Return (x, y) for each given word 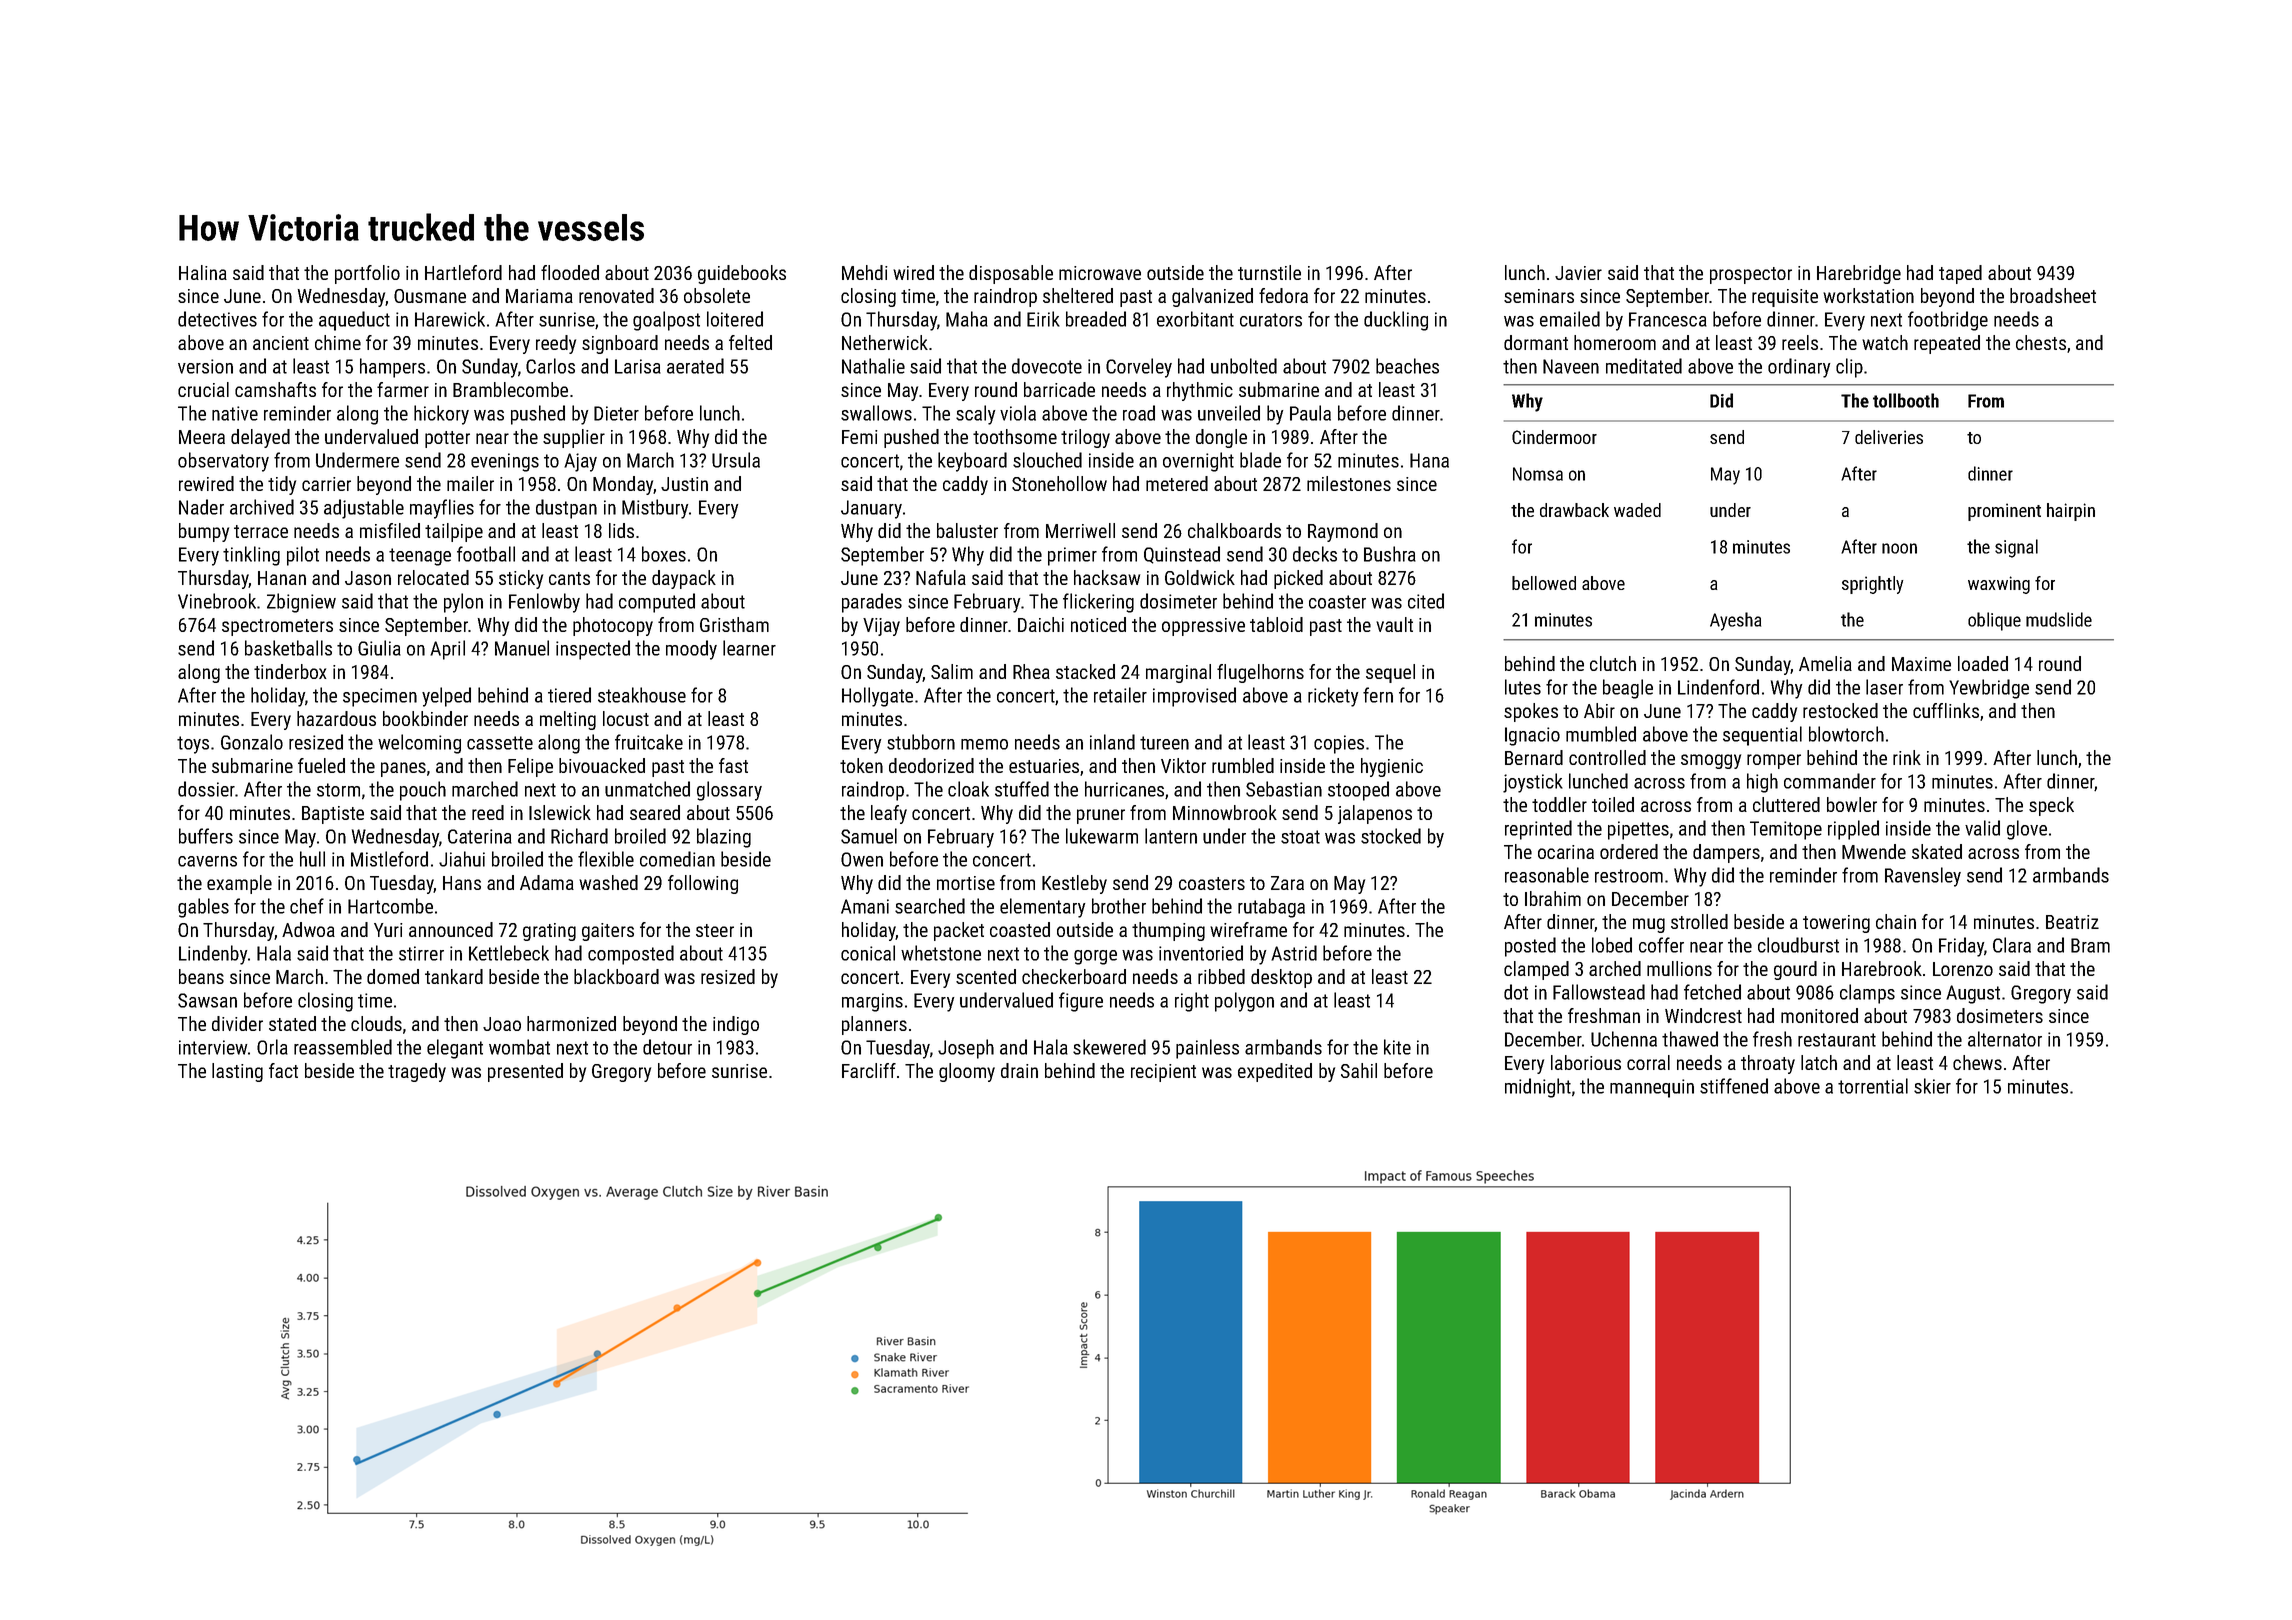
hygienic (1392, 767)
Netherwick (885, 342)
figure (1081, 1002)
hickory (441, 415)
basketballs (288, 648)
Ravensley (1923, 877)
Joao (502, 1024)
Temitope (1786, 830)
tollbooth (1906, 400)
